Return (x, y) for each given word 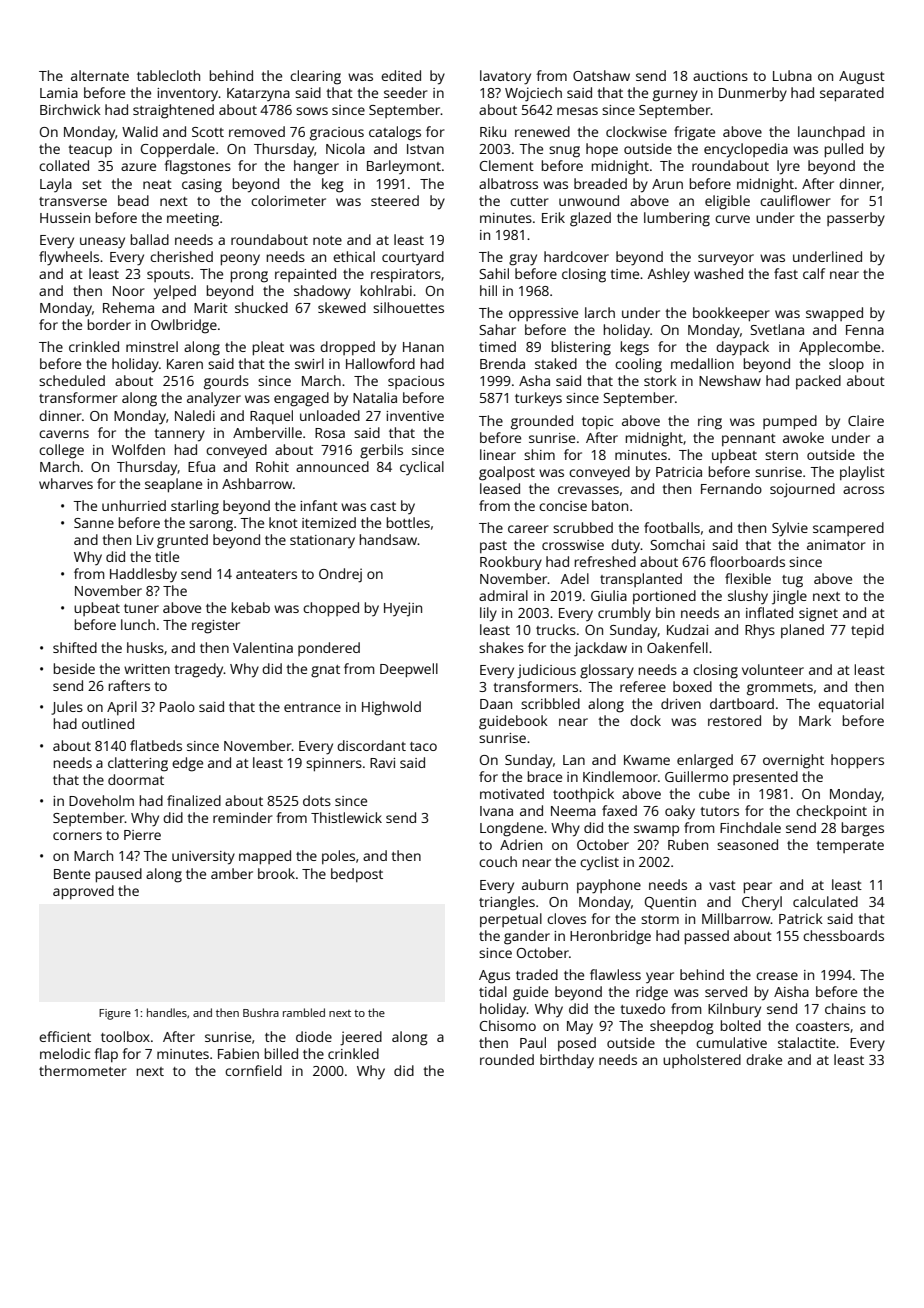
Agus (494, 977)
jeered (361, 1038)
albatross (508, 183)
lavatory (505, 77)
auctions (720, 76)
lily (488, 614)
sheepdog (682, 1027)
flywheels (69, 258)
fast (786, 273)
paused (119, 875)
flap (106, 1055)
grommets (780, 689)
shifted (75, 647)
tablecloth (168, 75)
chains (845, 1008)
